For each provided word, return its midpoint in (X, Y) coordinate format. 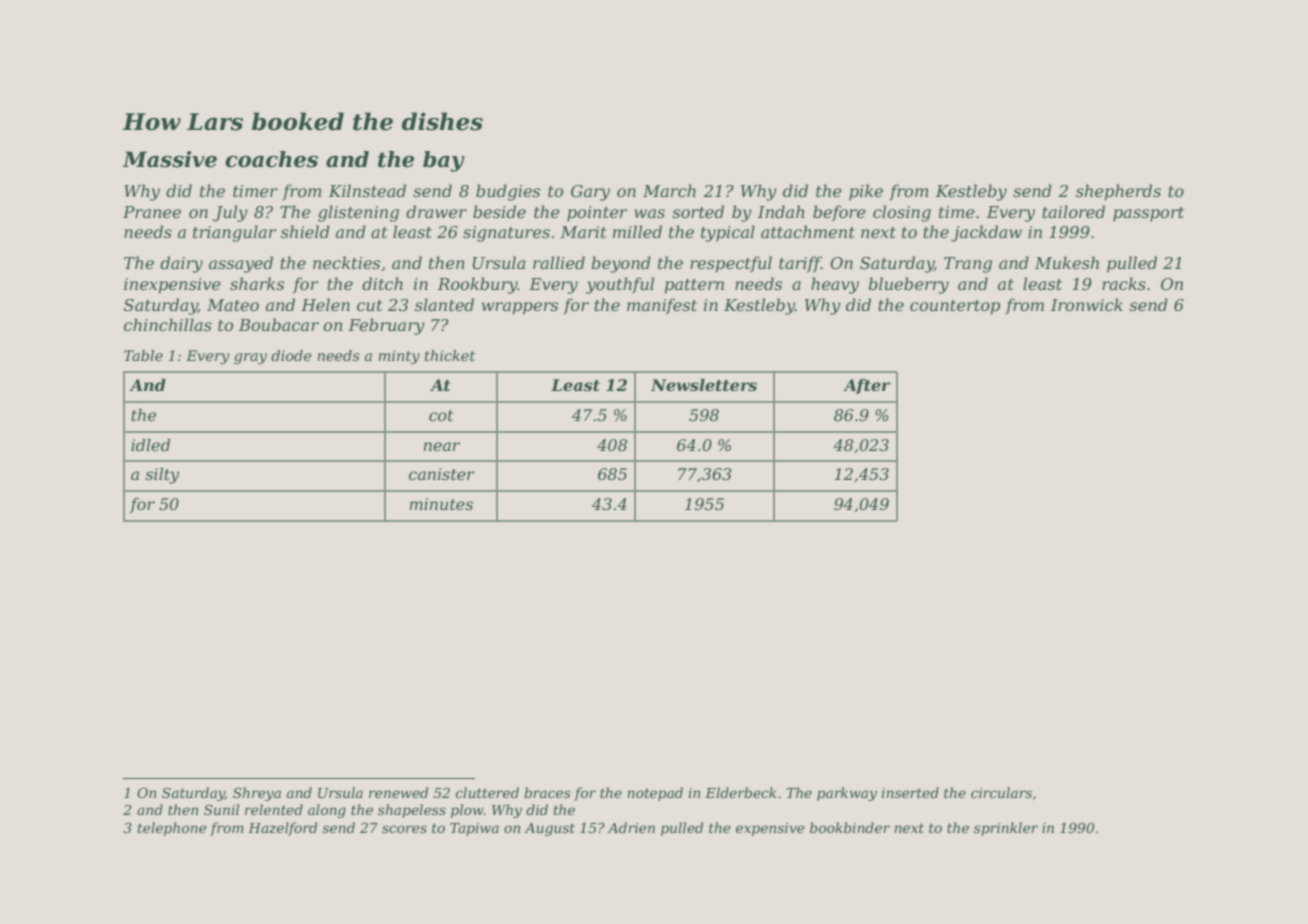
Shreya (257, 794)
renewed (398, 792)
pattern (694, 286)
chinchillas (168, 324)
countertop (955, 307)
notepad (655, 794)
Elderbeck (740, 792)
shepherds (1118, 192)
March (669, 190)
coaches (271, 159)
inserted (910, 792)
